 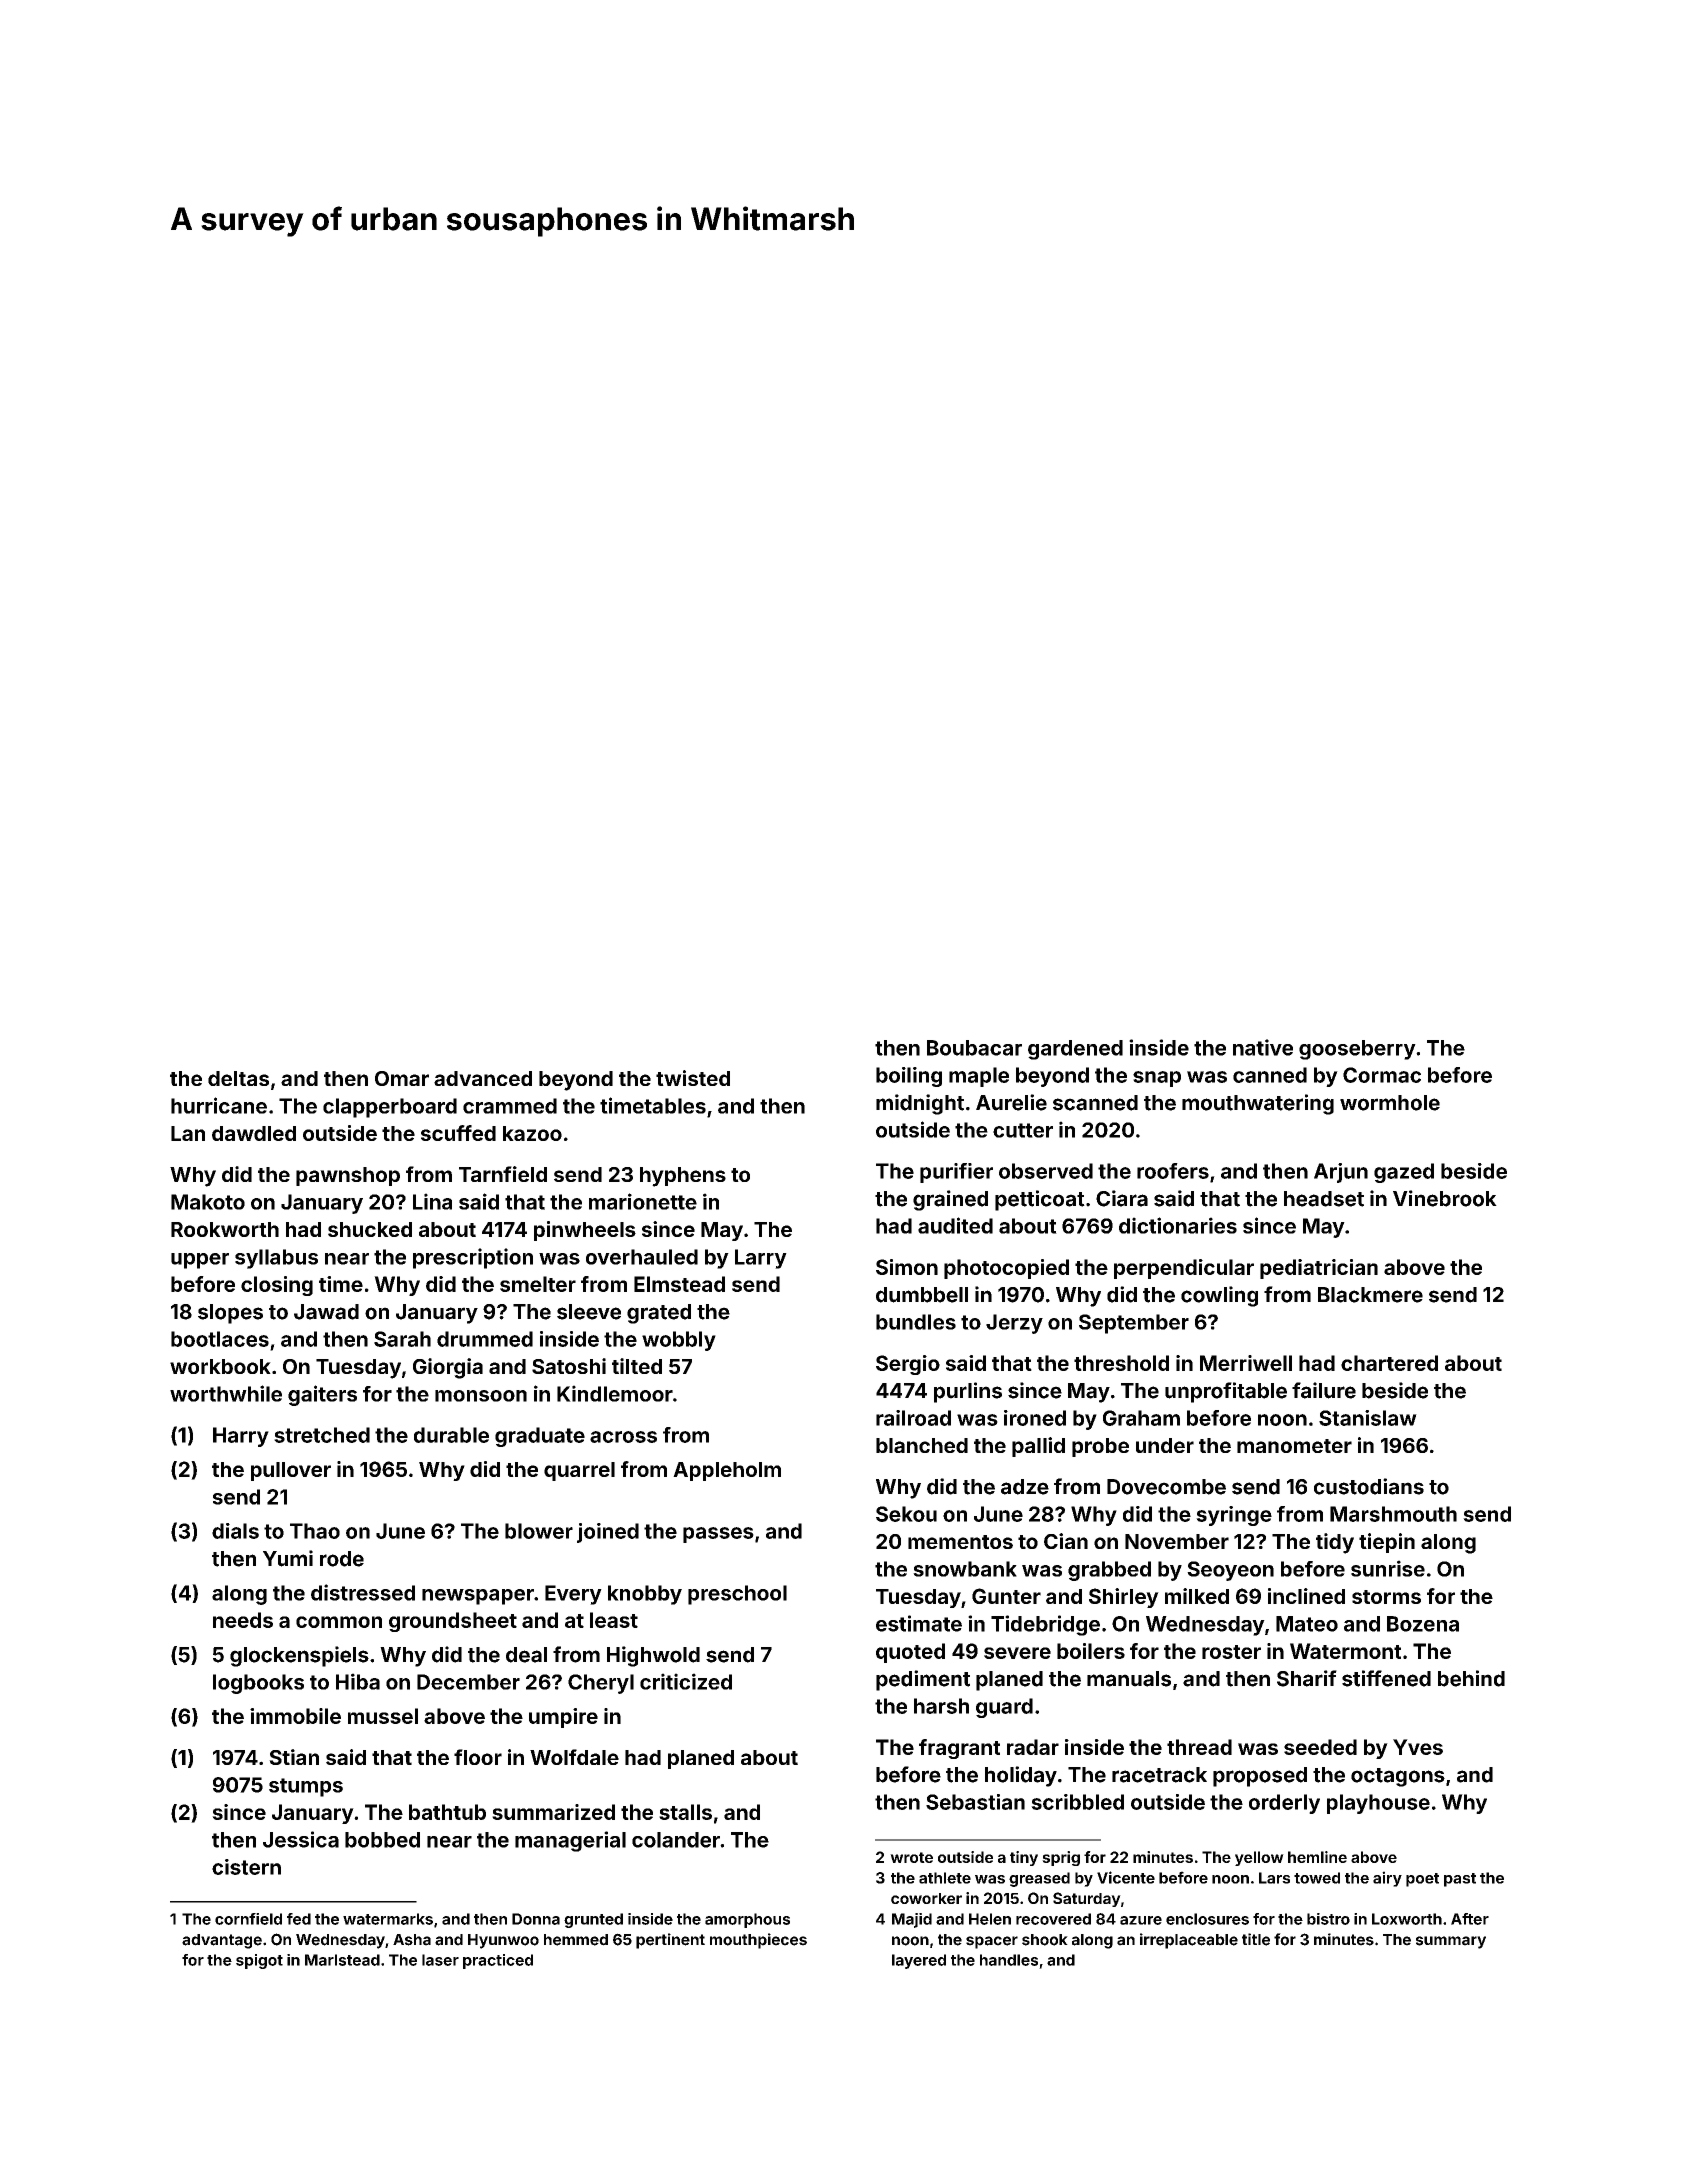 I want to click on ironed, so click(x=1035, y=1418).
